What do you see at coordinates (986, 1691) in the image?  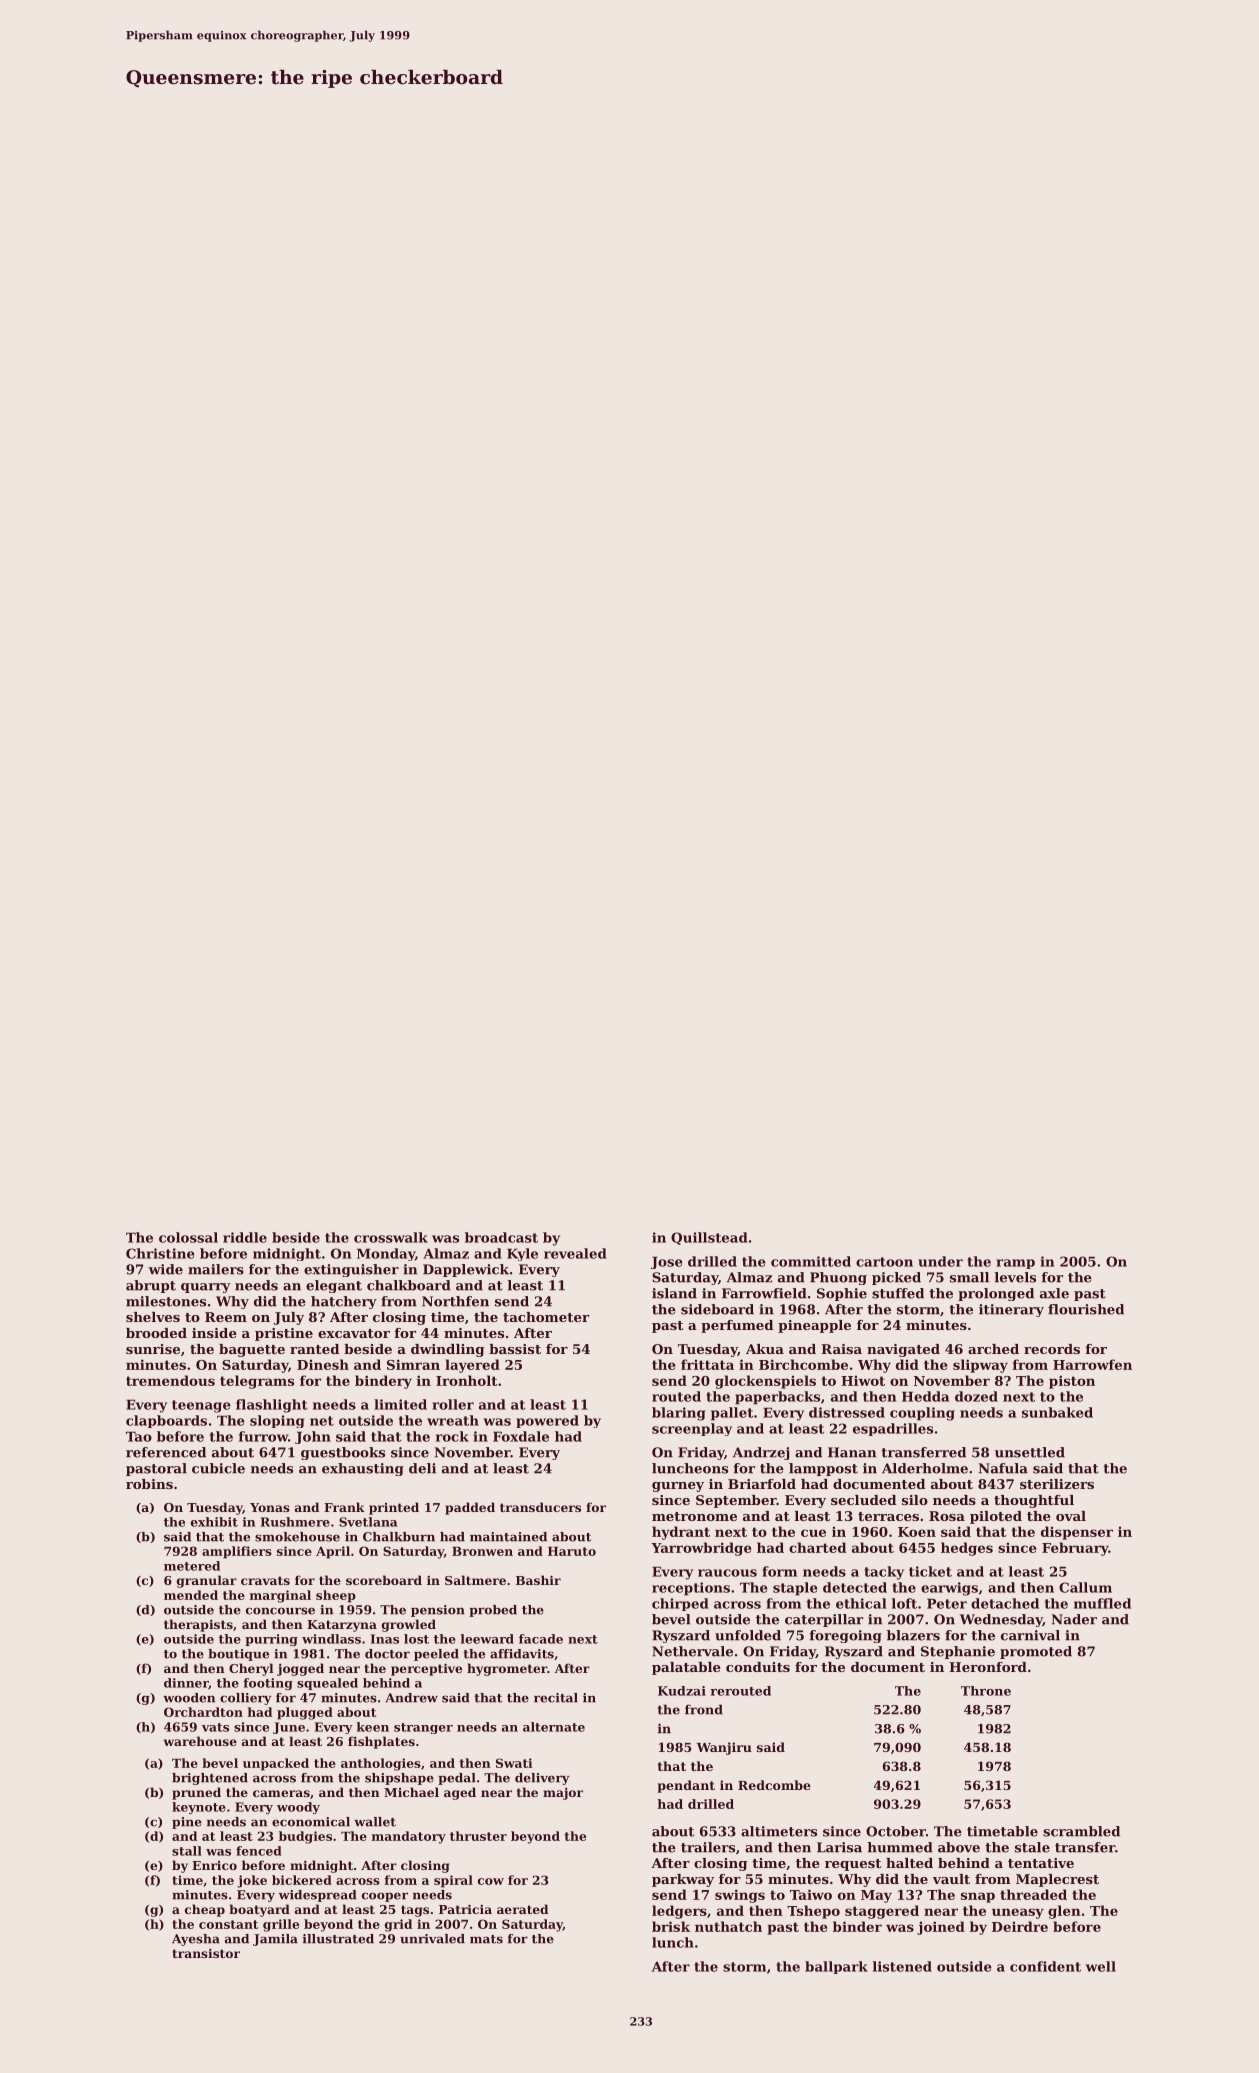 I see `Throne` at bounding box center [986, 1691].
